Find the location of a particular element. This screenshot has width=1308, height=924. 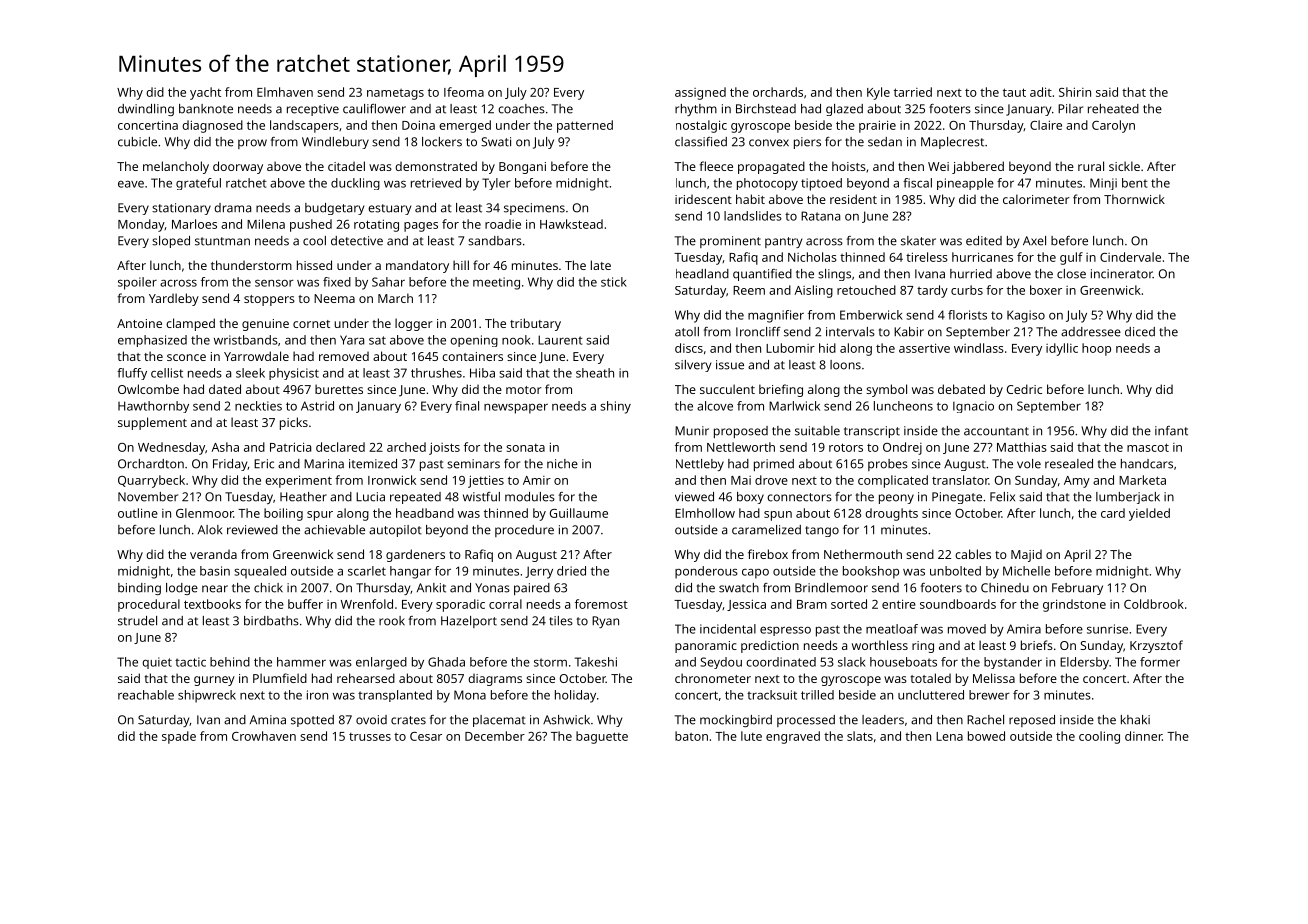

sloped is located at coordinates (171, 242).
